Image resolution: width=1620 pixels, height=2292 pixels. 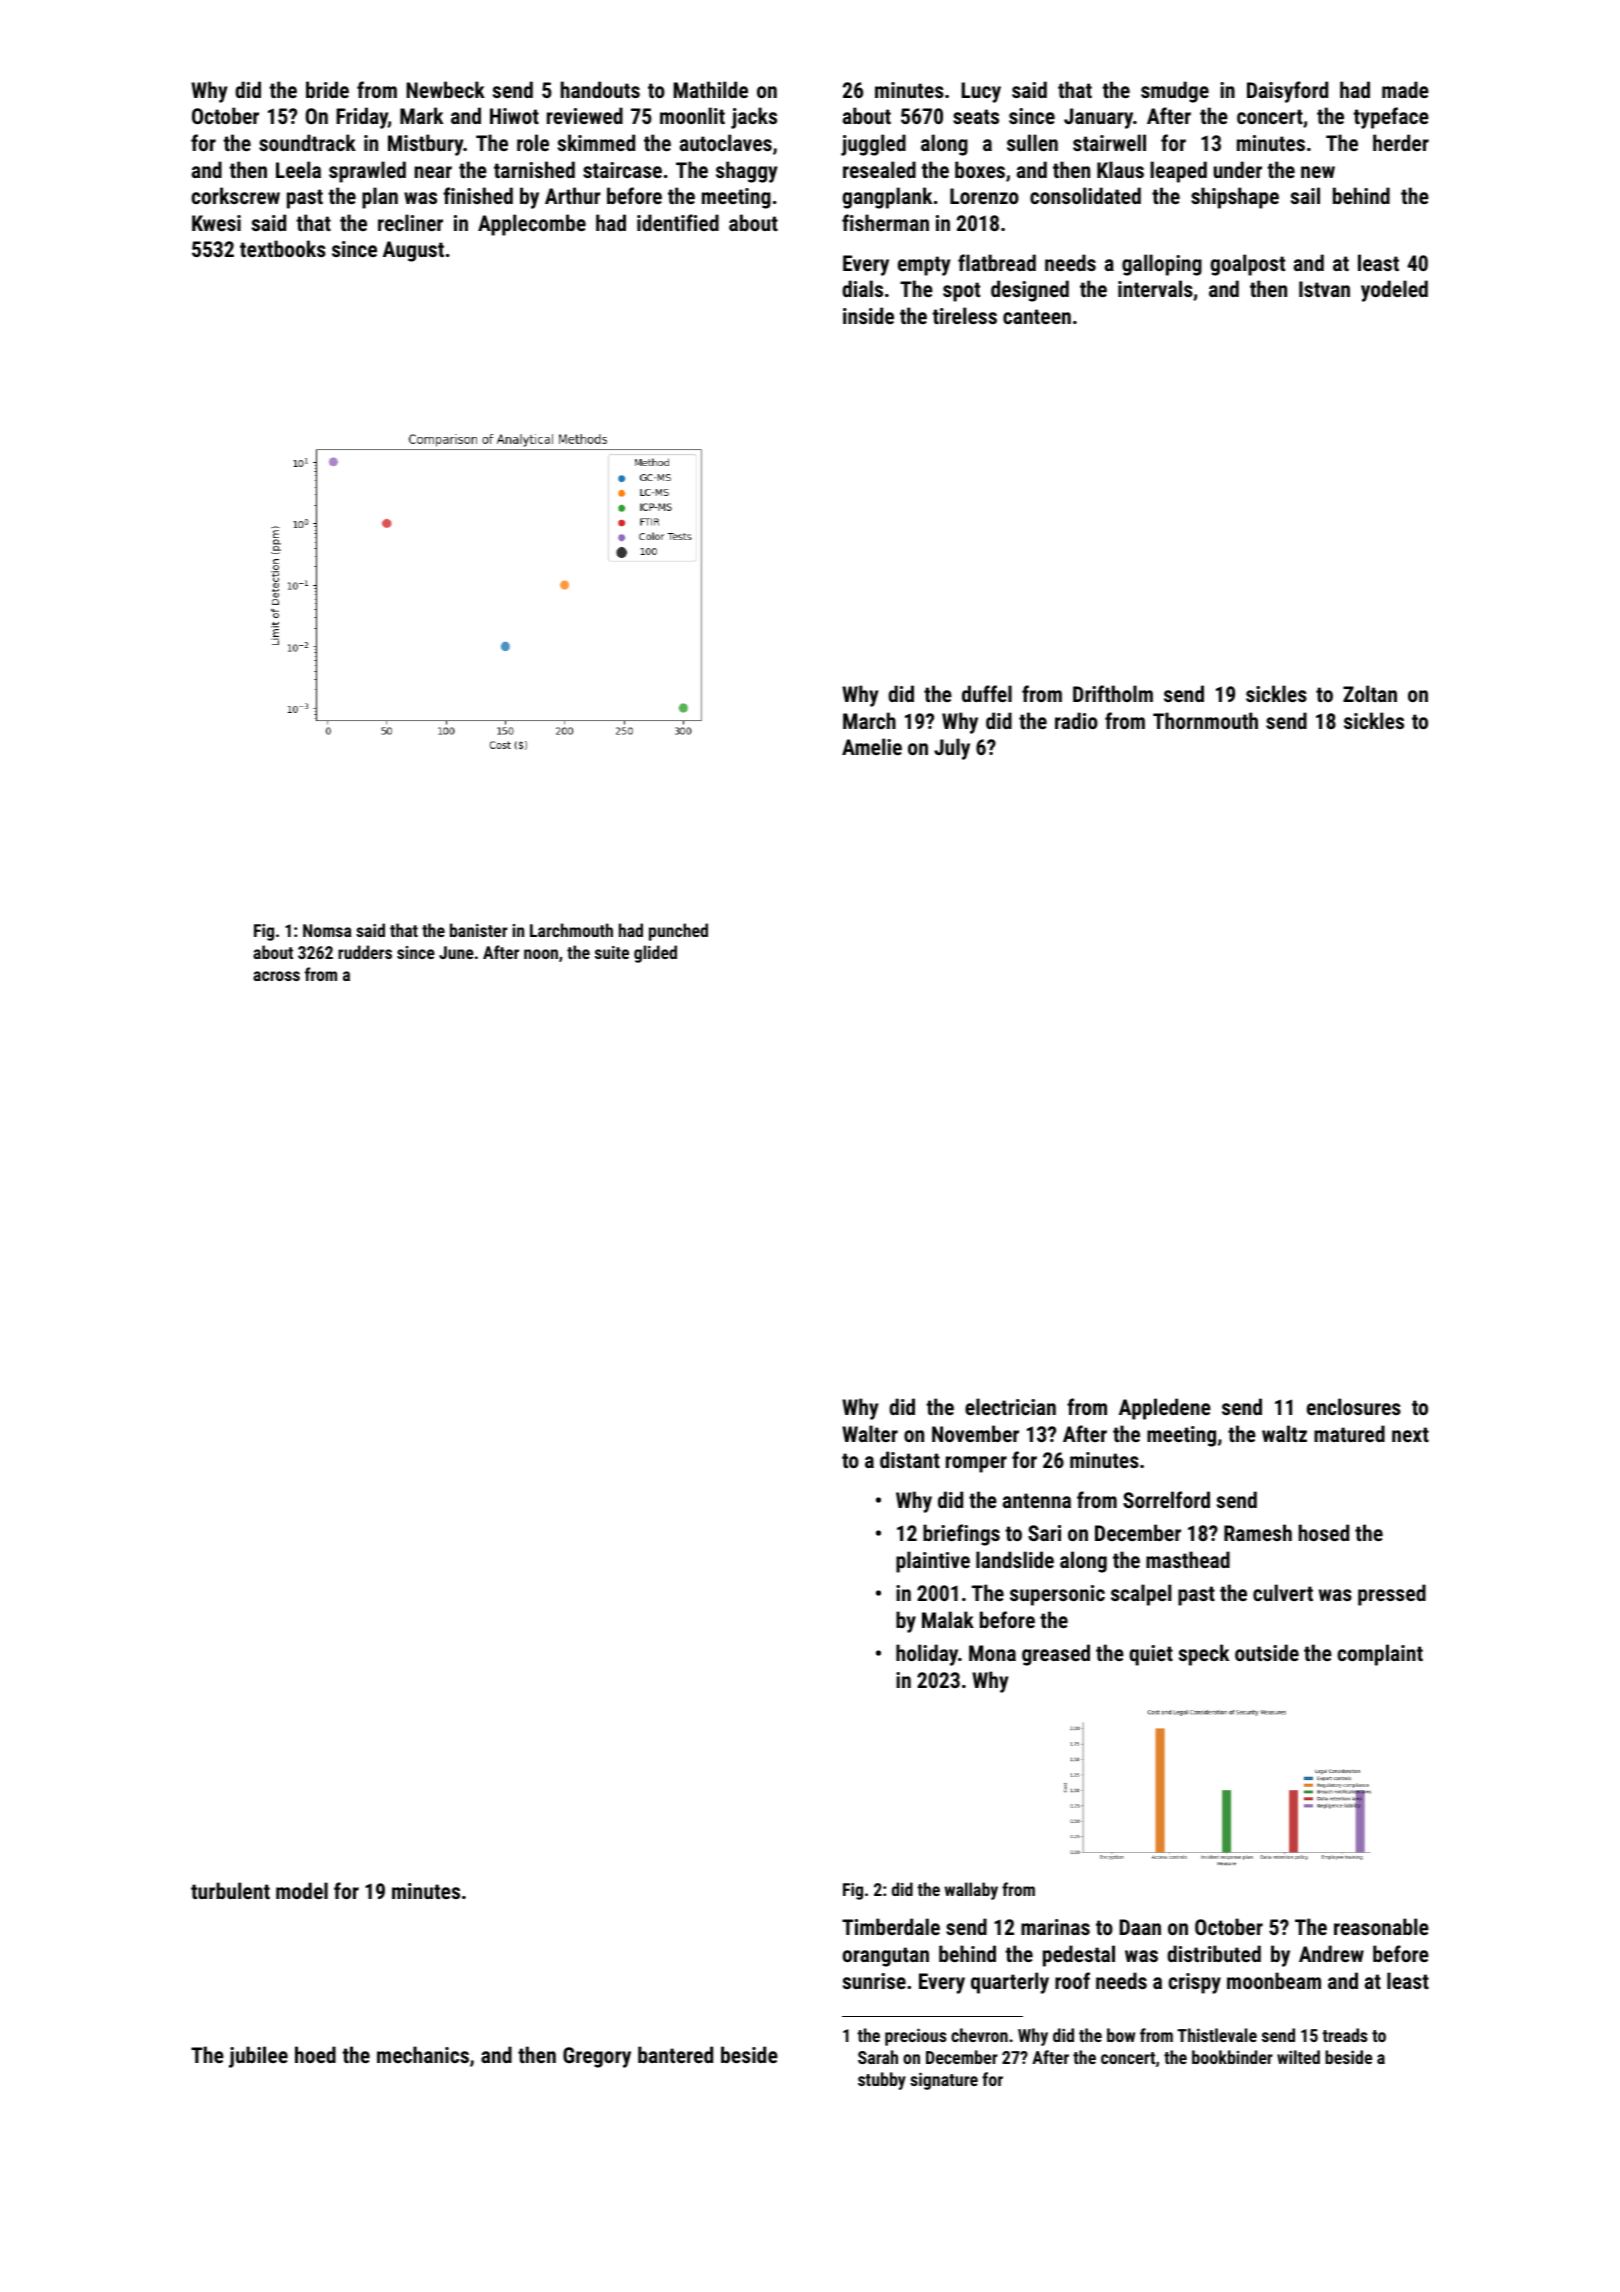 I want to click on hoed, so click(x=315, y=2054).
